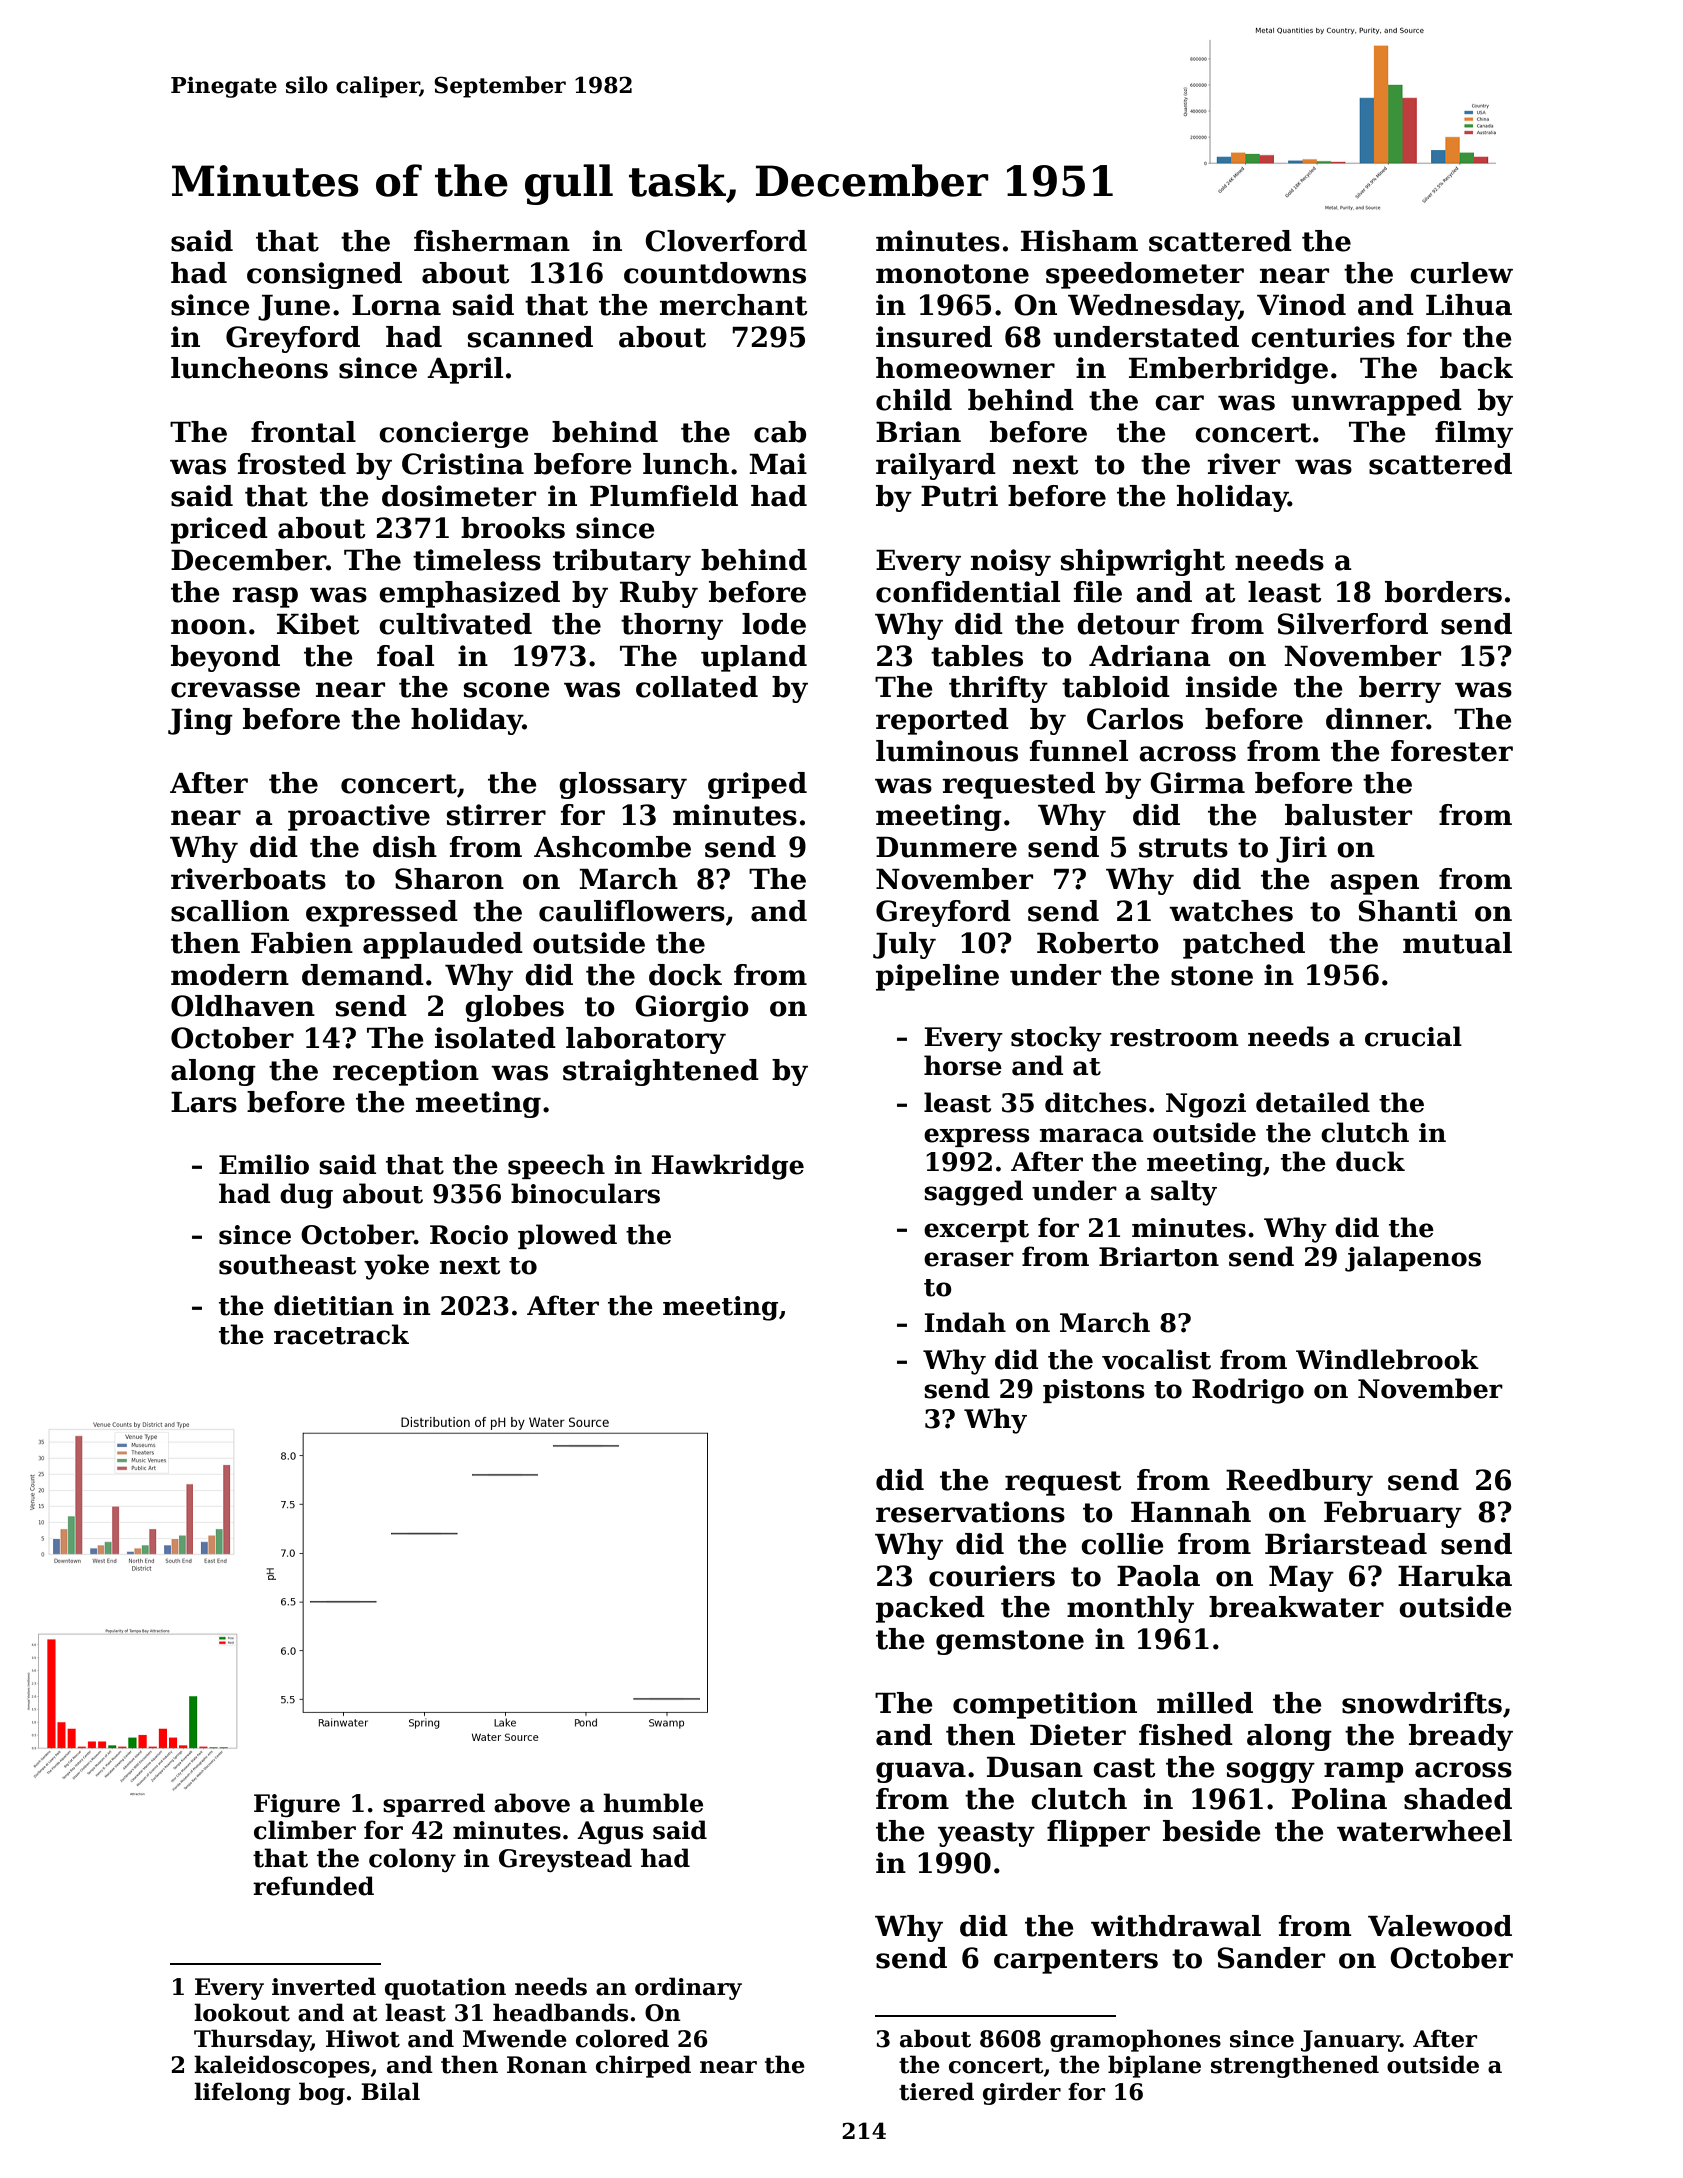 The image size is (1683, 2178). I want to click on patched, so click(1244, 945).
